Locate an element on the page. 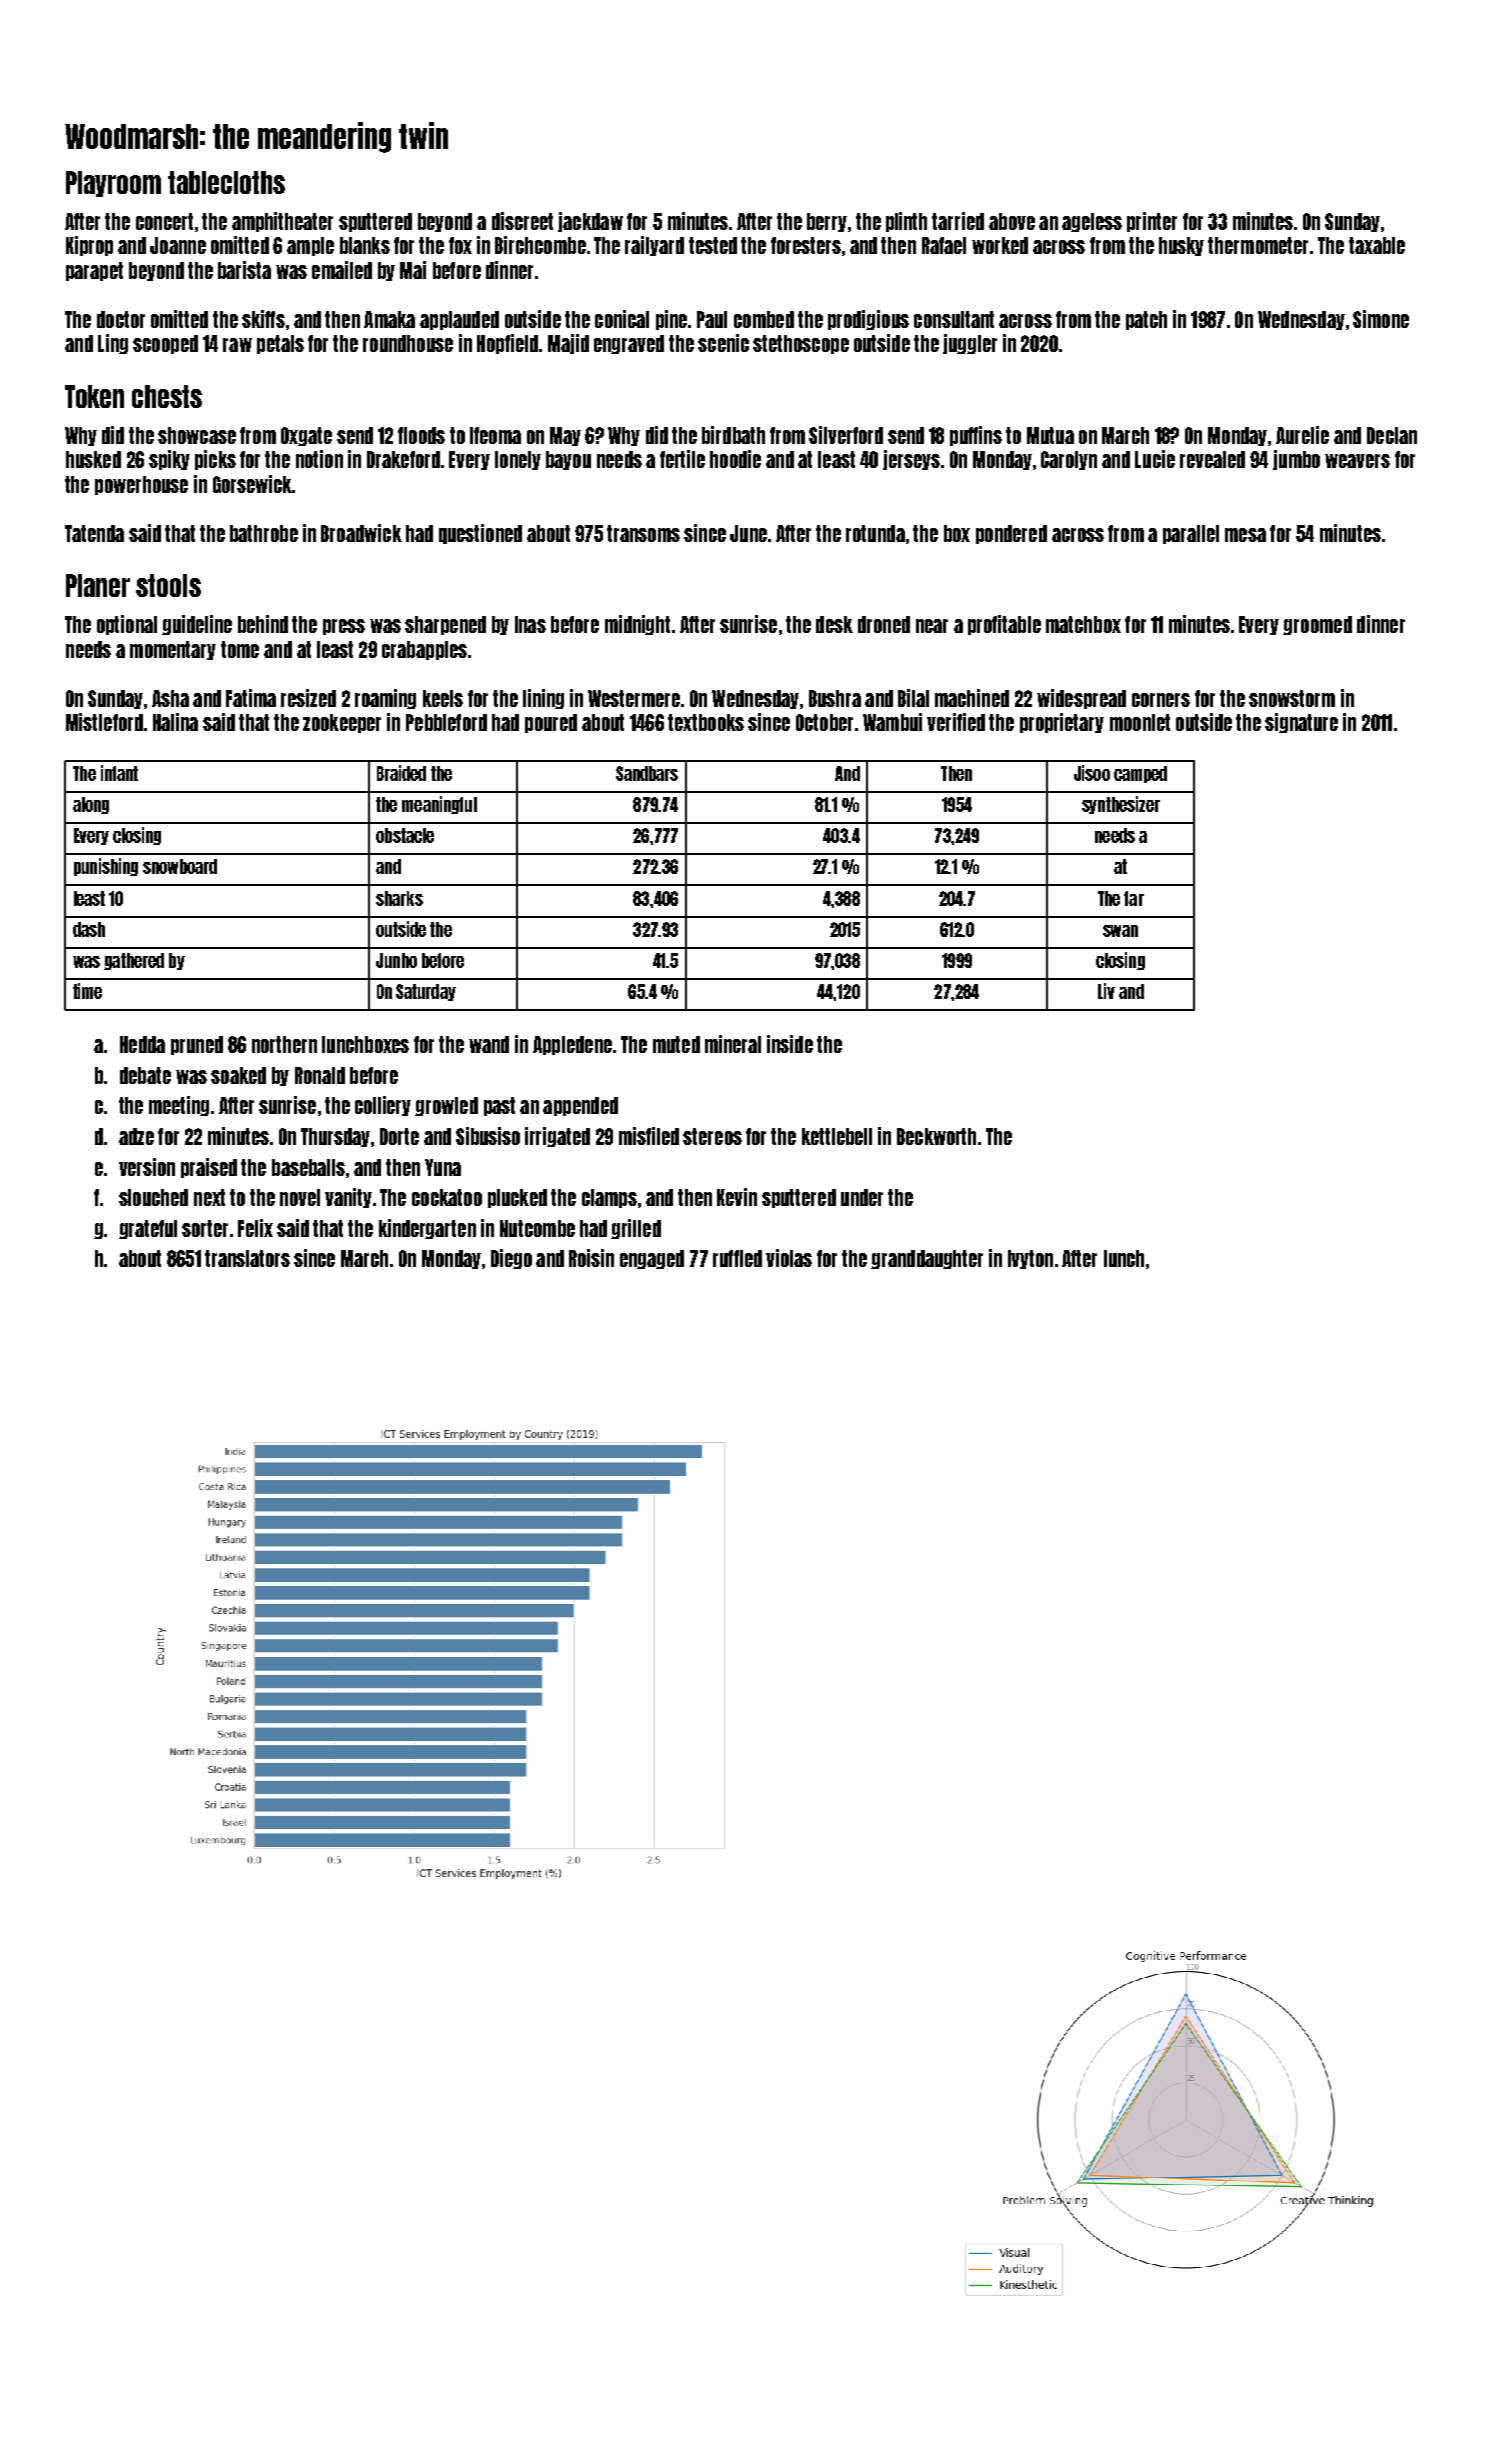 The height and width of the page is (2464, 1496). Liv is located at coordinates (1106, 991).
